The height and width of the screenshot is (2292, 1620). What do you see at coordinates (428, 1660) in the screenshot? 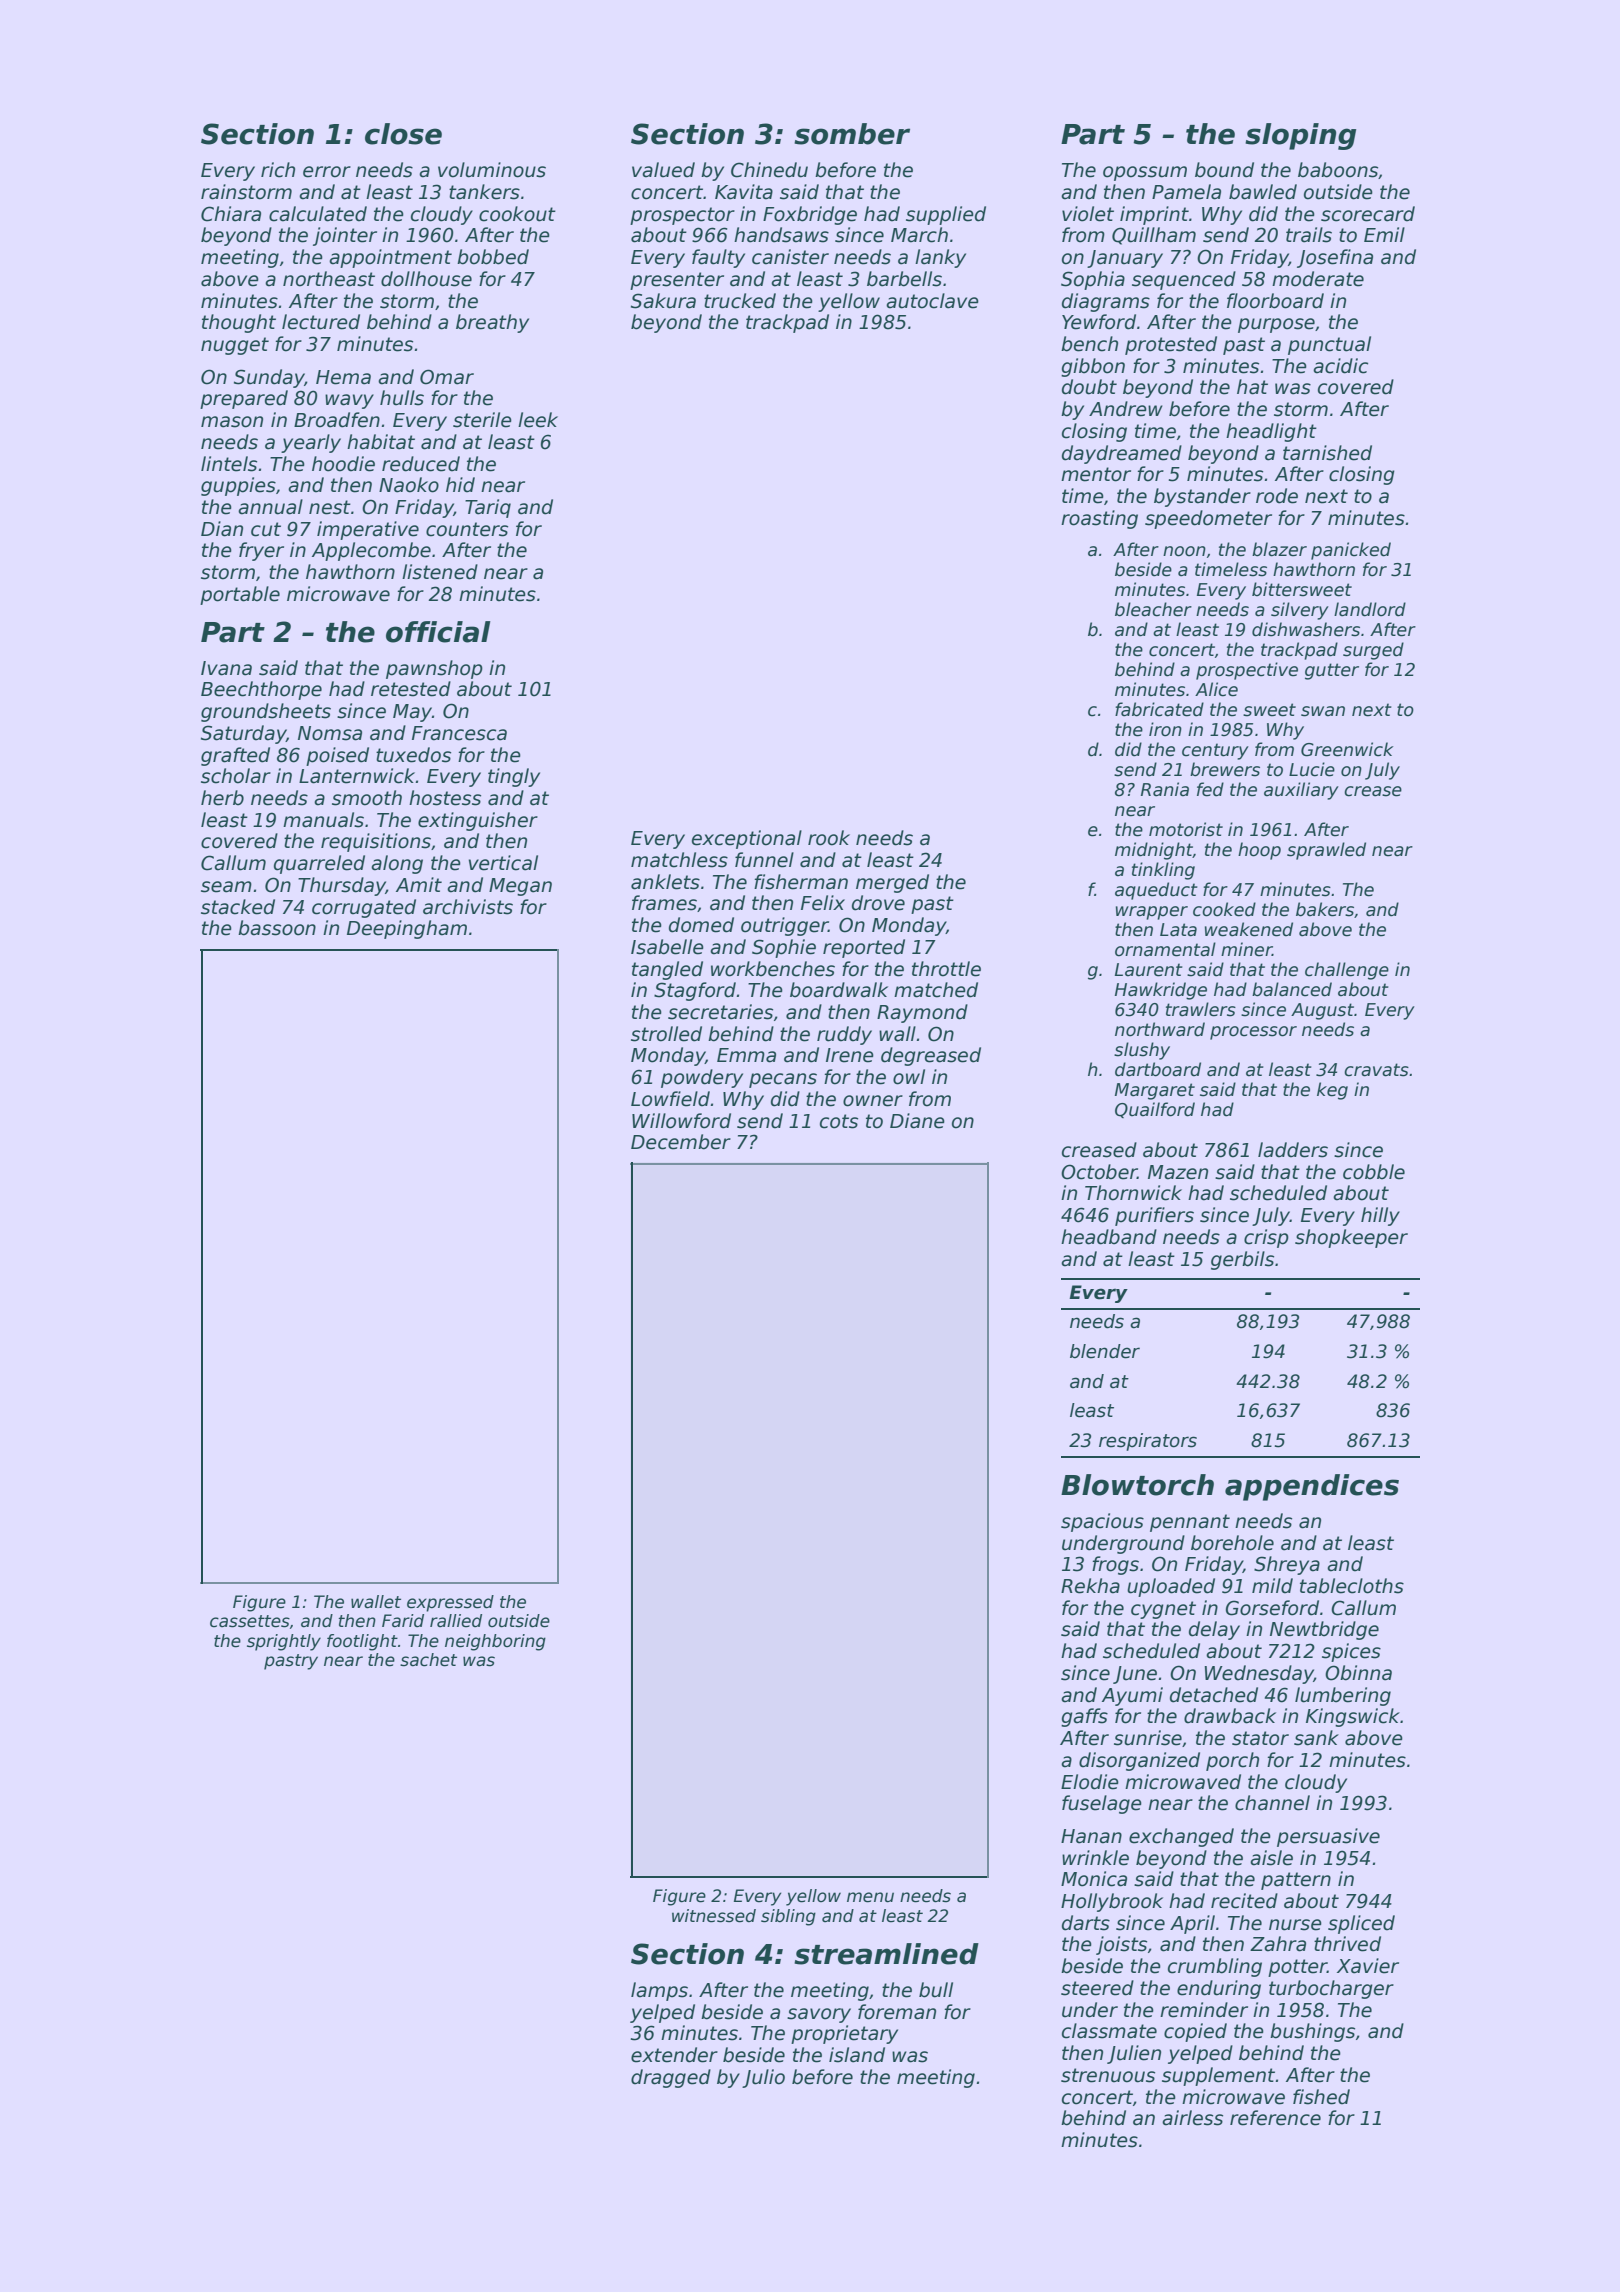
I see `sachet` at bounding box center [428, 1660].
